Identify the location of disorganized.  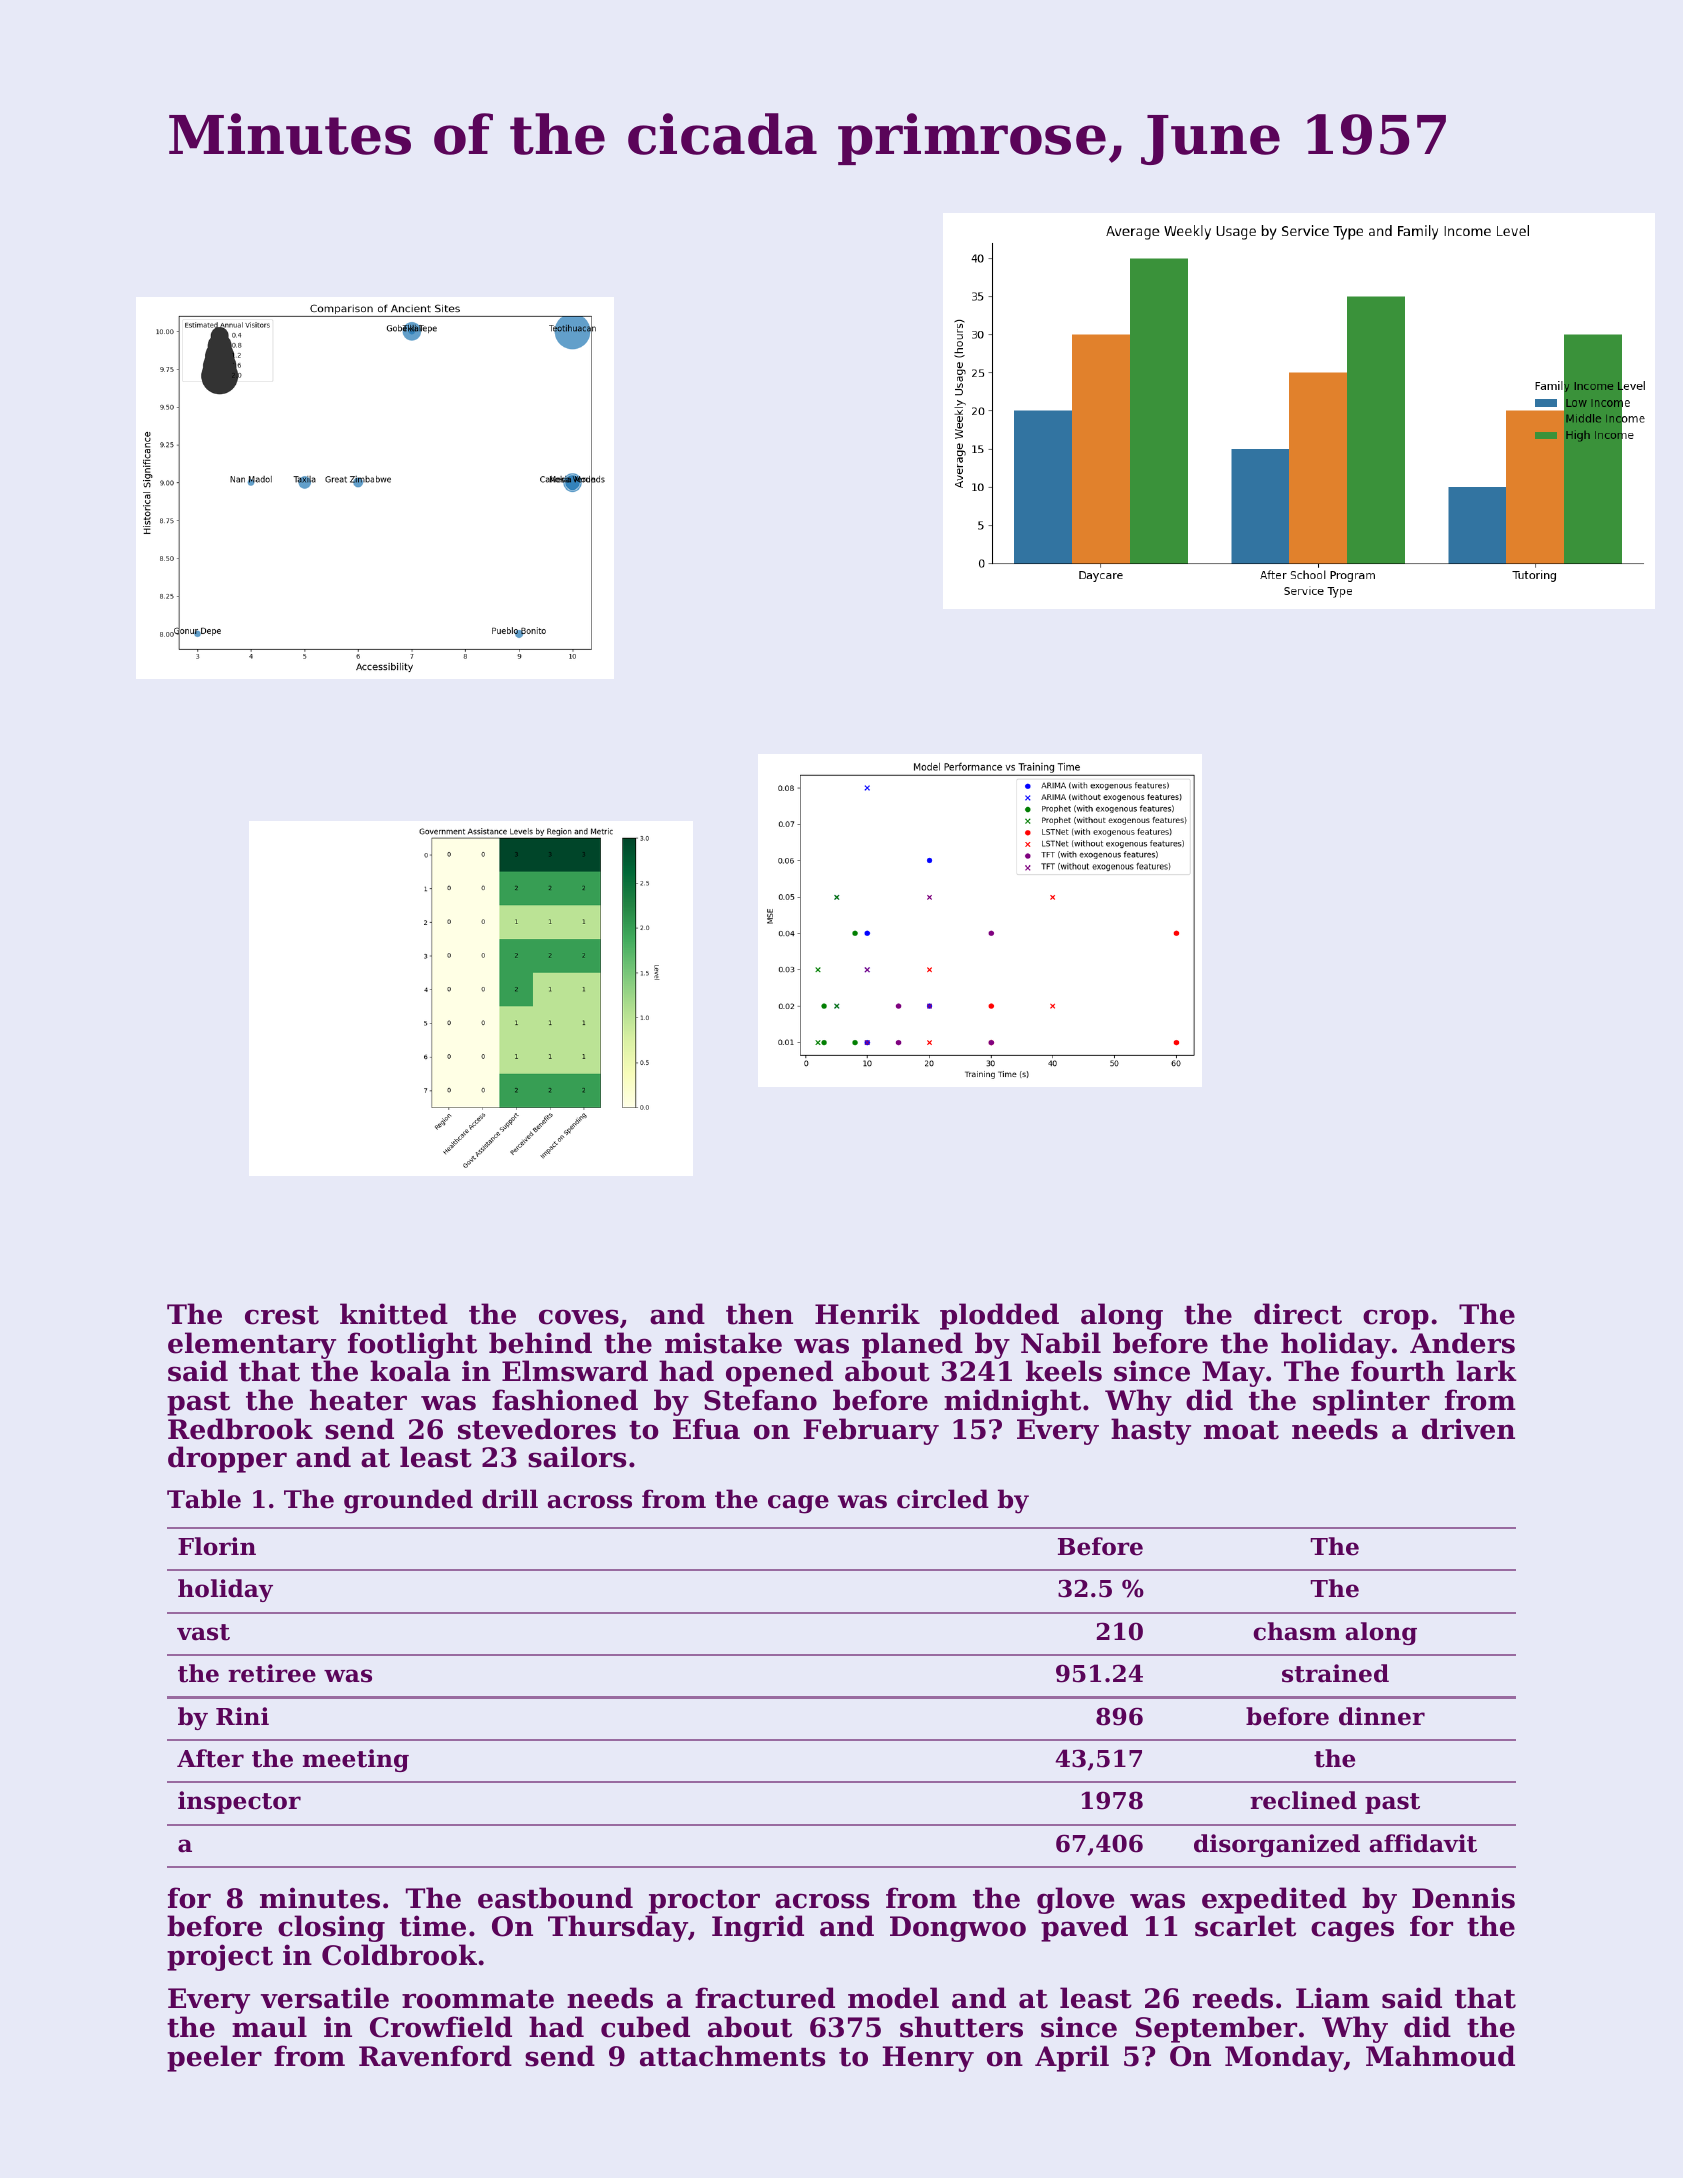
(1277, 1845).
